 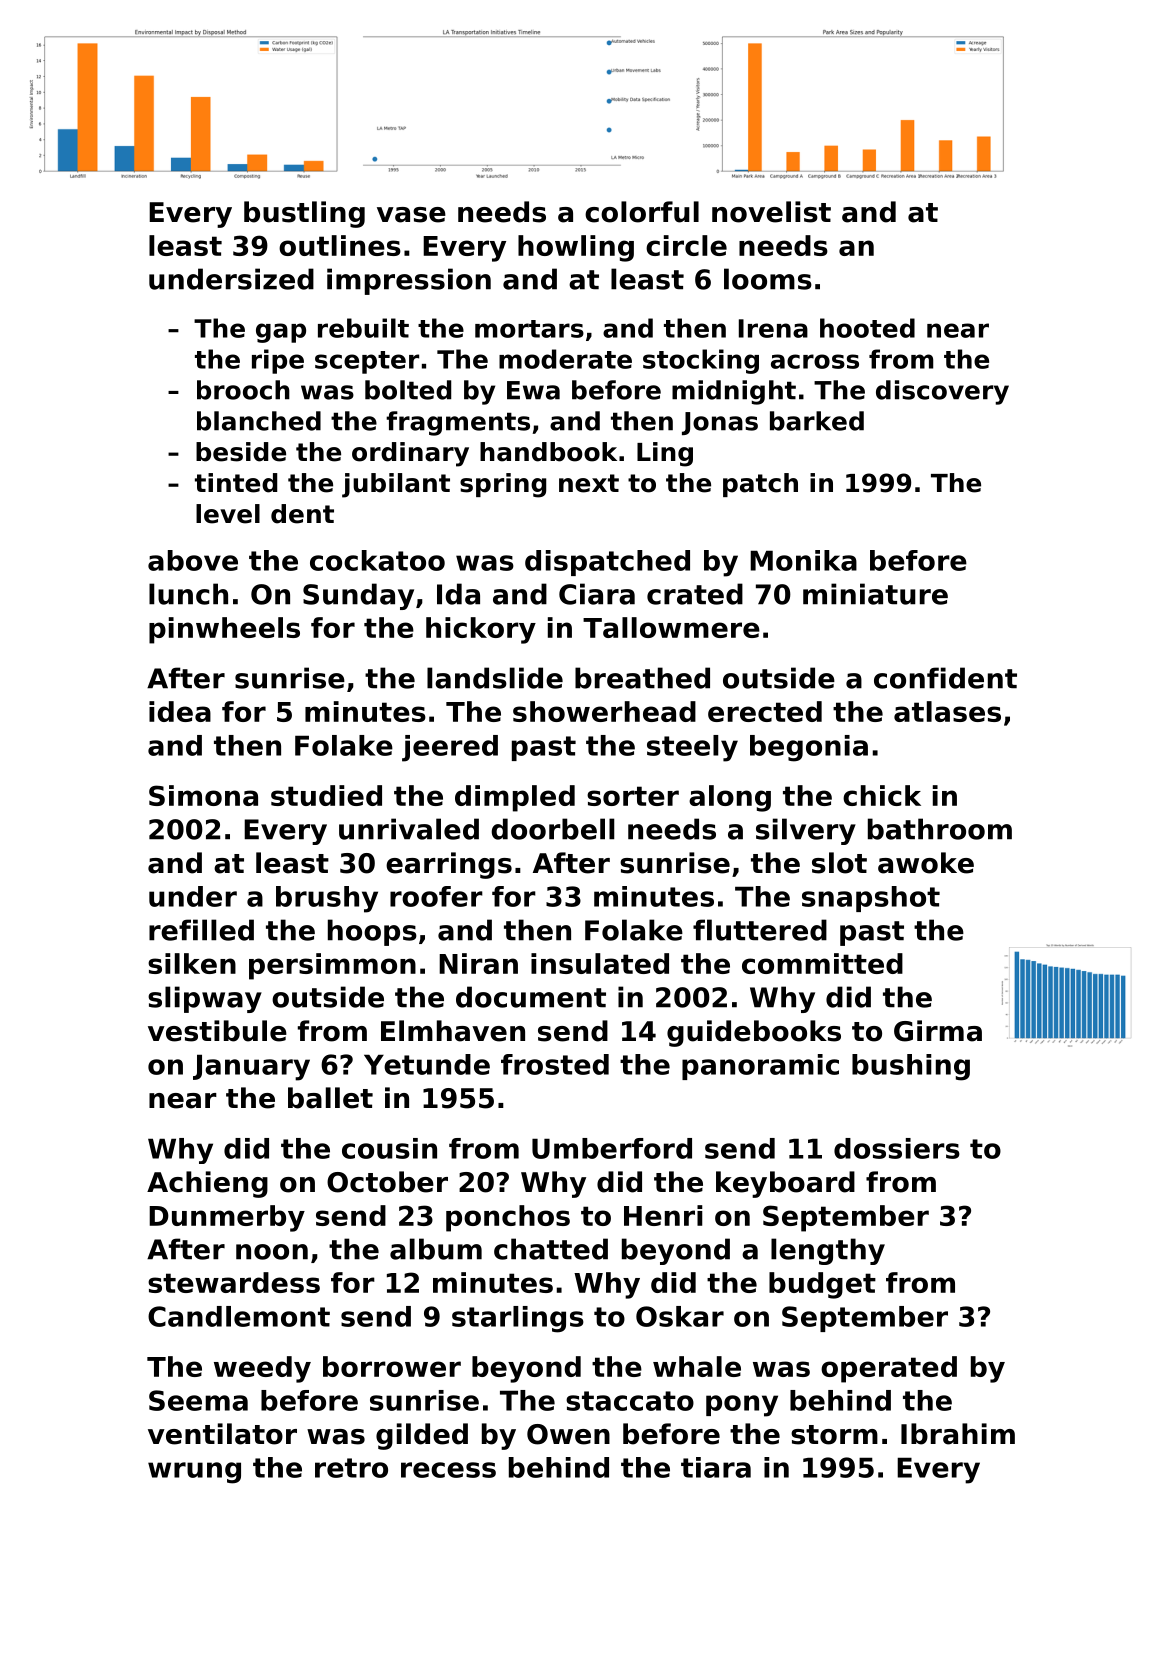 What do you see at coordinates (926, 863) in the image?
I see `awoke` at bounding box center [926, 863].
